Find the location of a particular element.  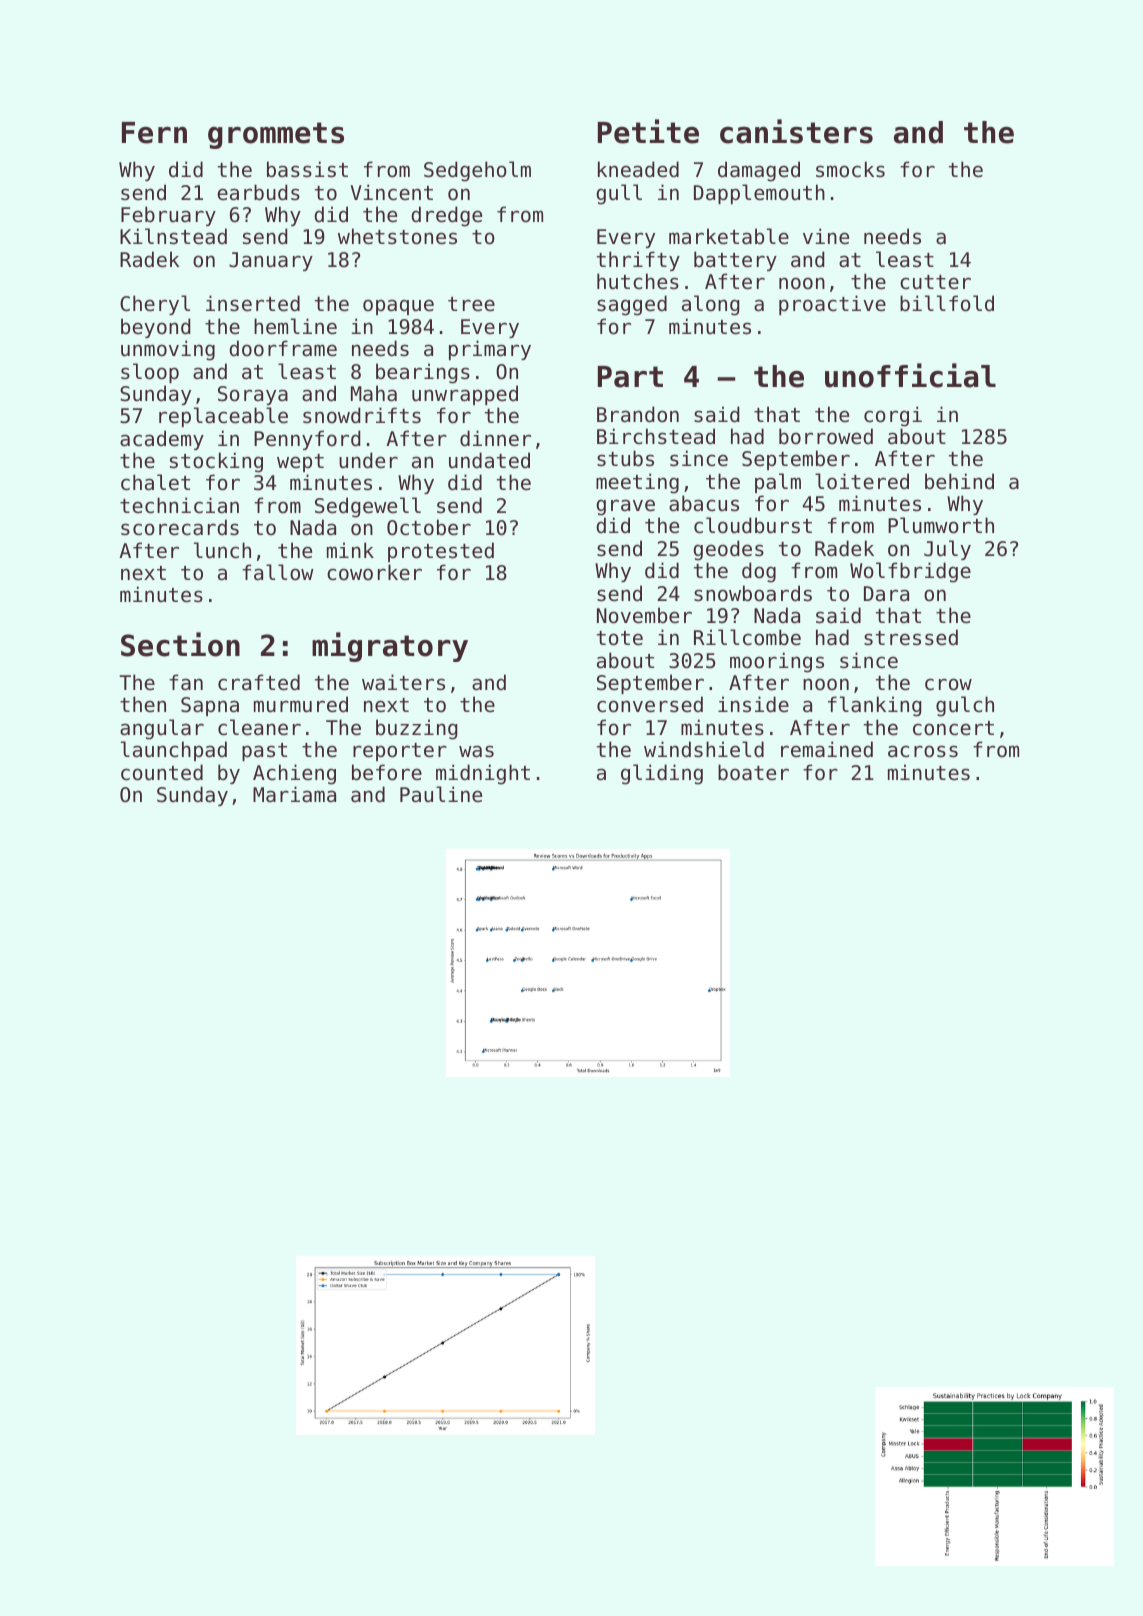

battery is located at coordinates (735, 261).
